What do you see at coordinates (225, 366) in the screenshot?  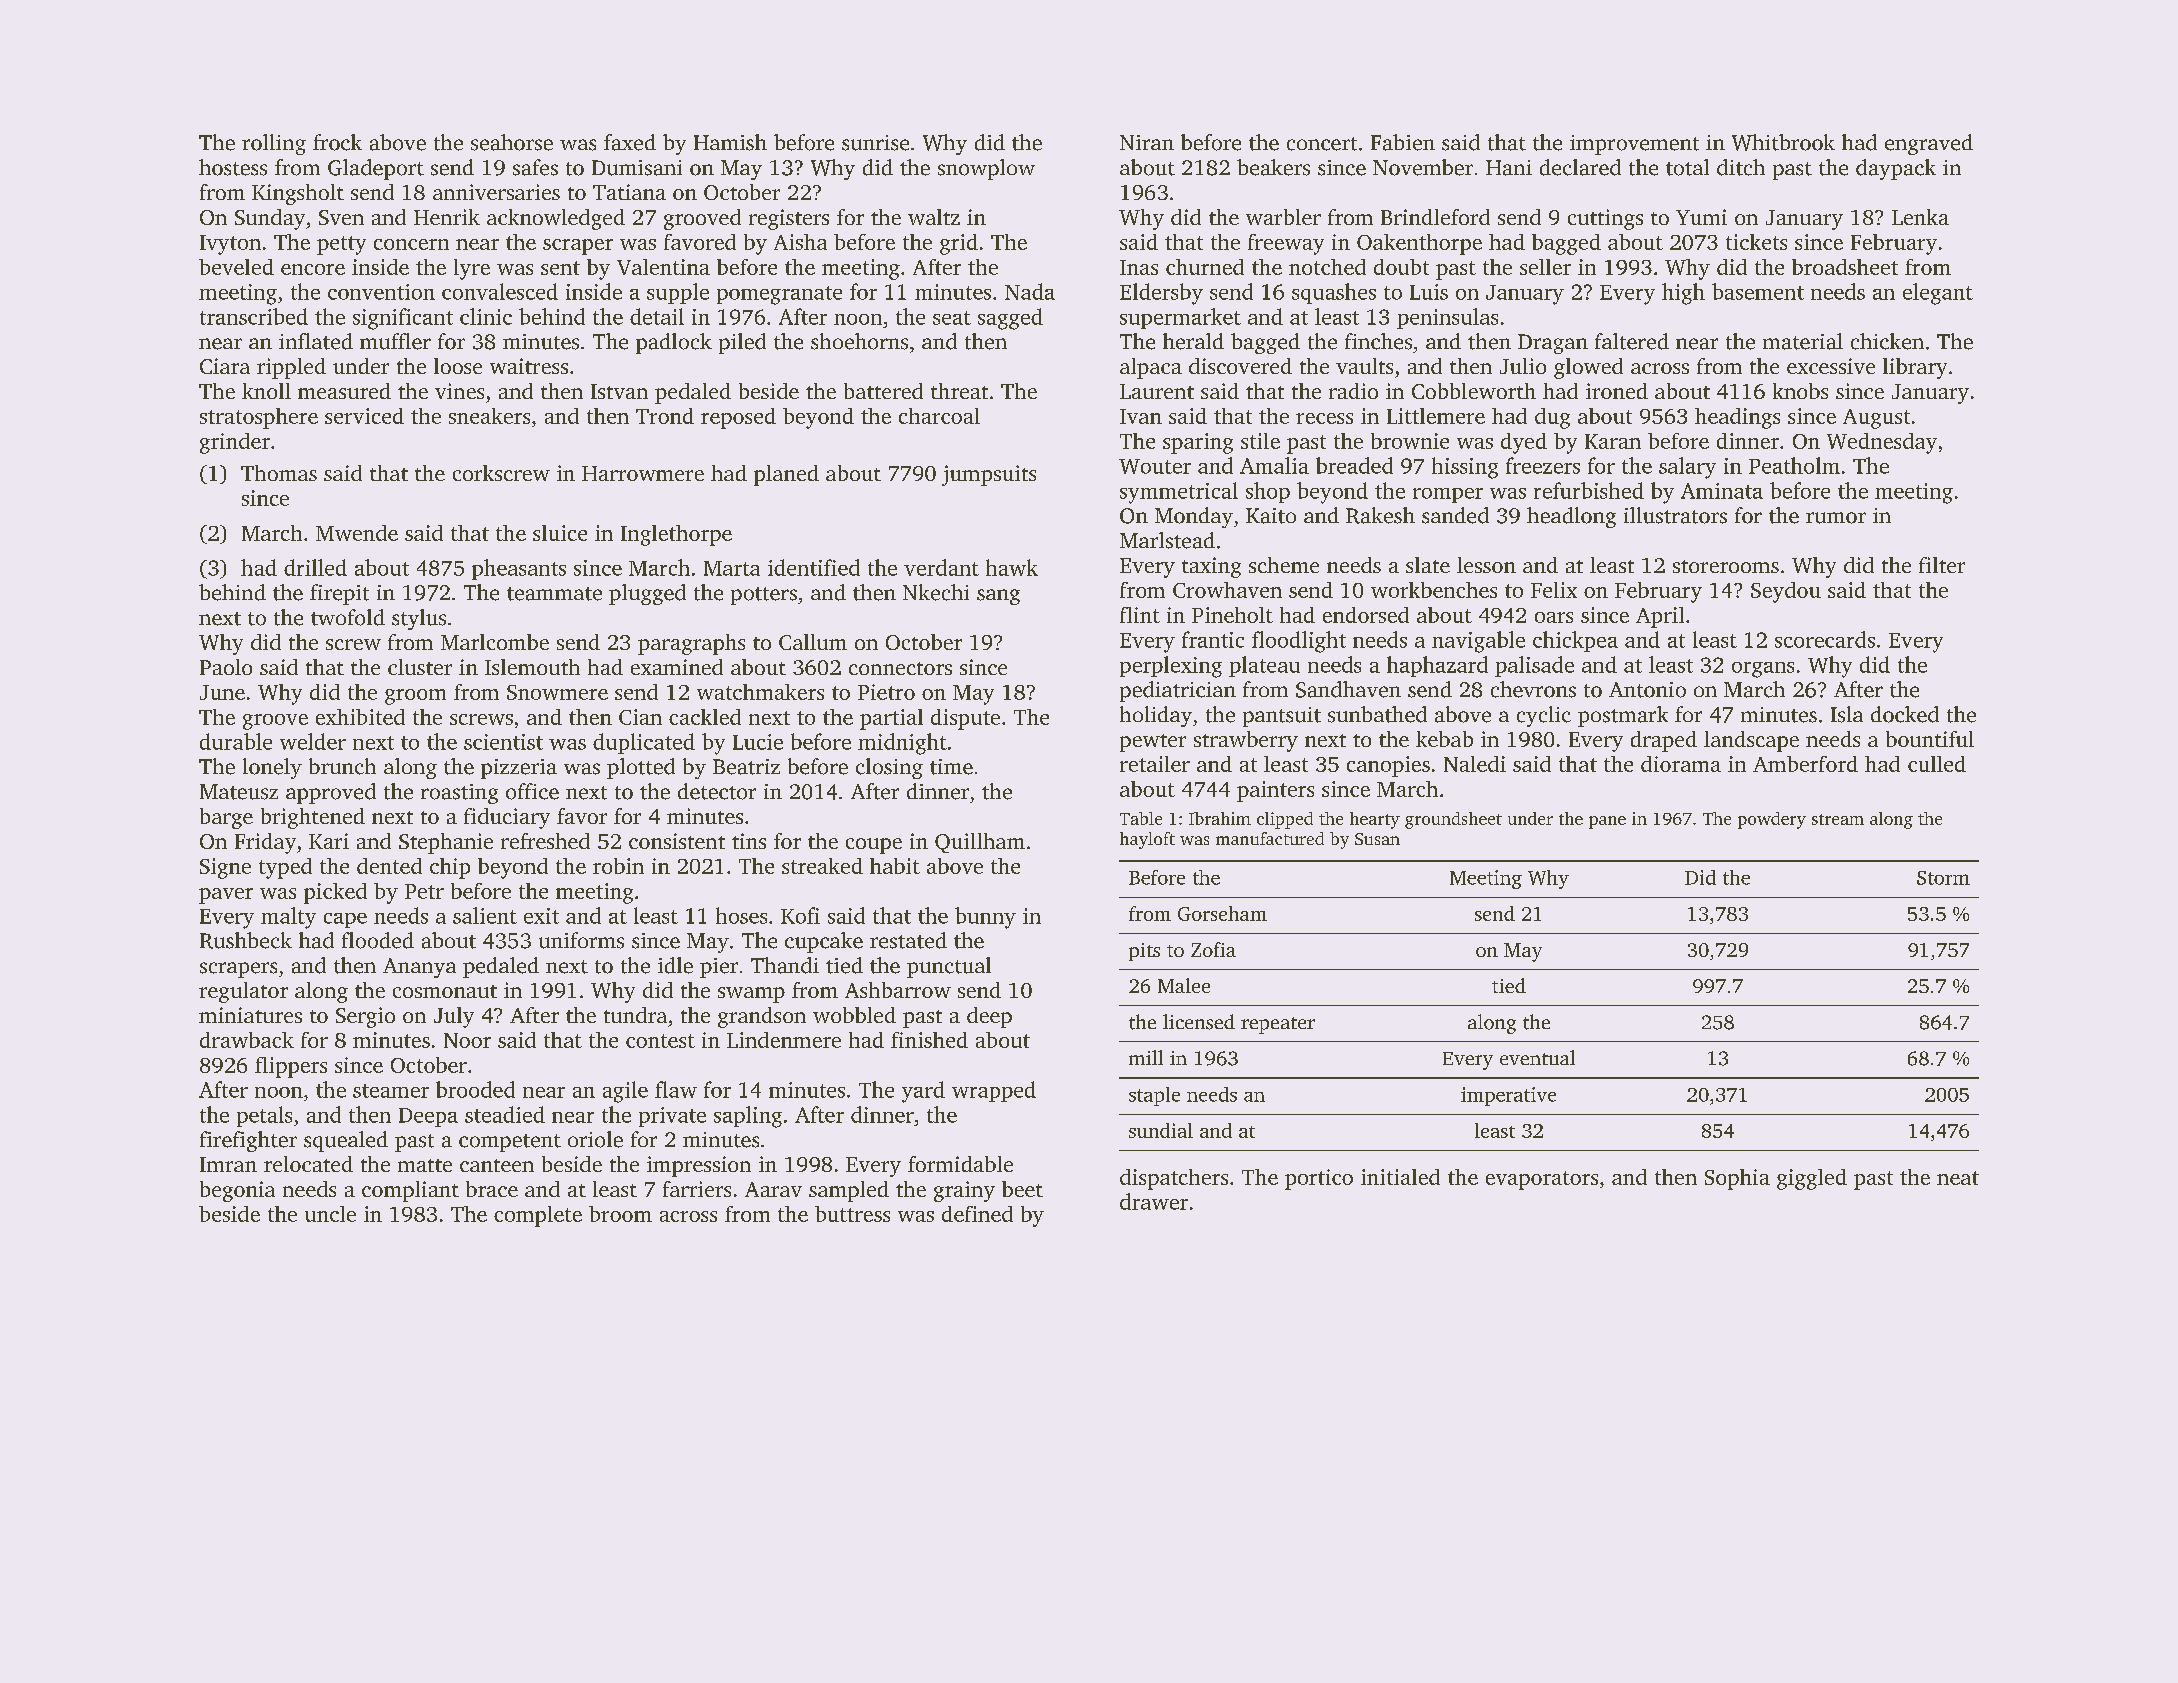 I see `Ciara` at bounding box center [225, 366].
